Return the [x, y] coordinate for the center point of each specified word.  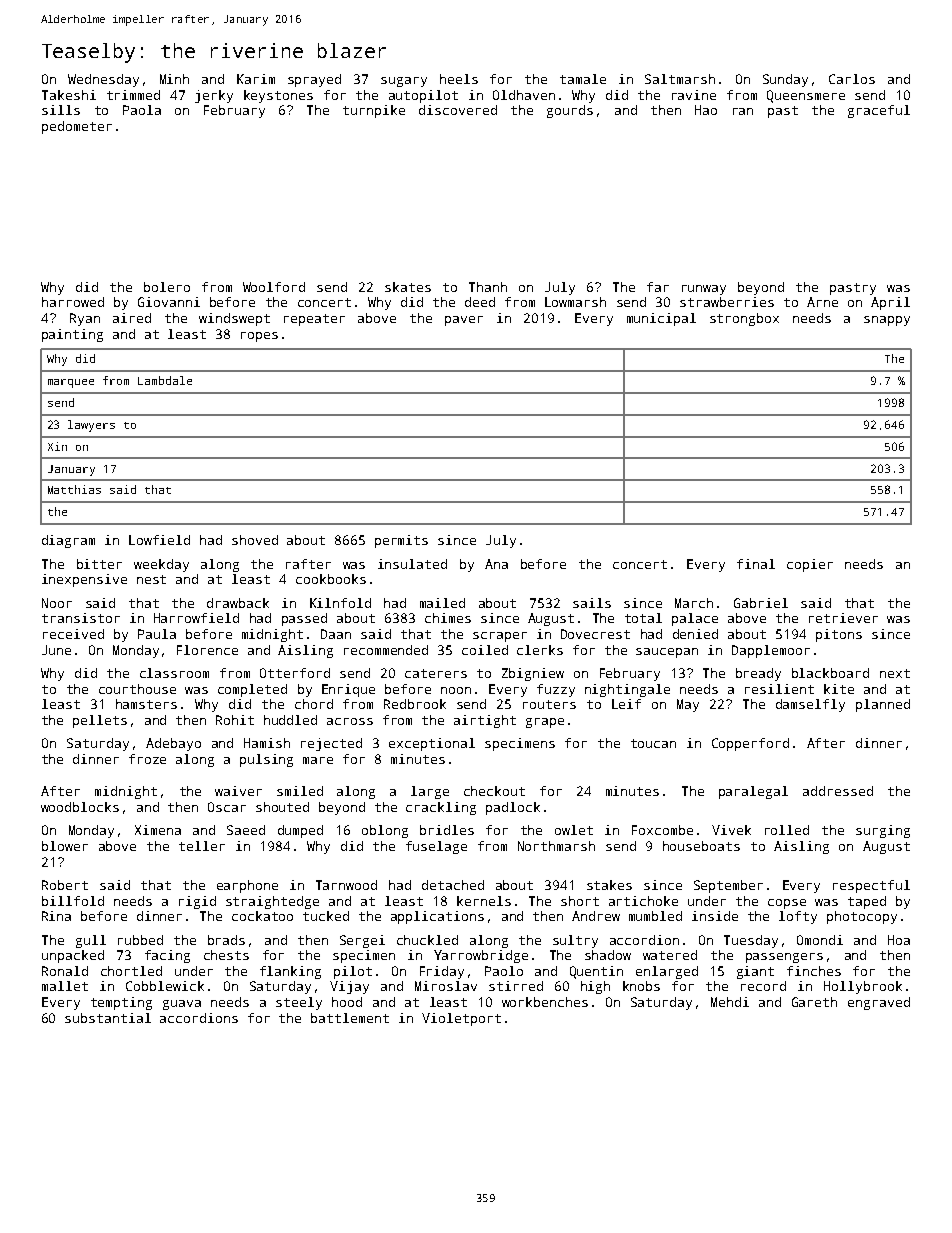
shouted [282, 807]
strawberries [727, 302]
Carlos [852, 79]
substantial [108, 1018]
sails [592, 603]
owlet [574, 830]
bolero [167, 287]
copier [810, 565]
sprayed [314, 80]
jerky [214, 96]
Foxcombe [662, 830]
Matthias [74, 489]
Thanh [488, 287]
